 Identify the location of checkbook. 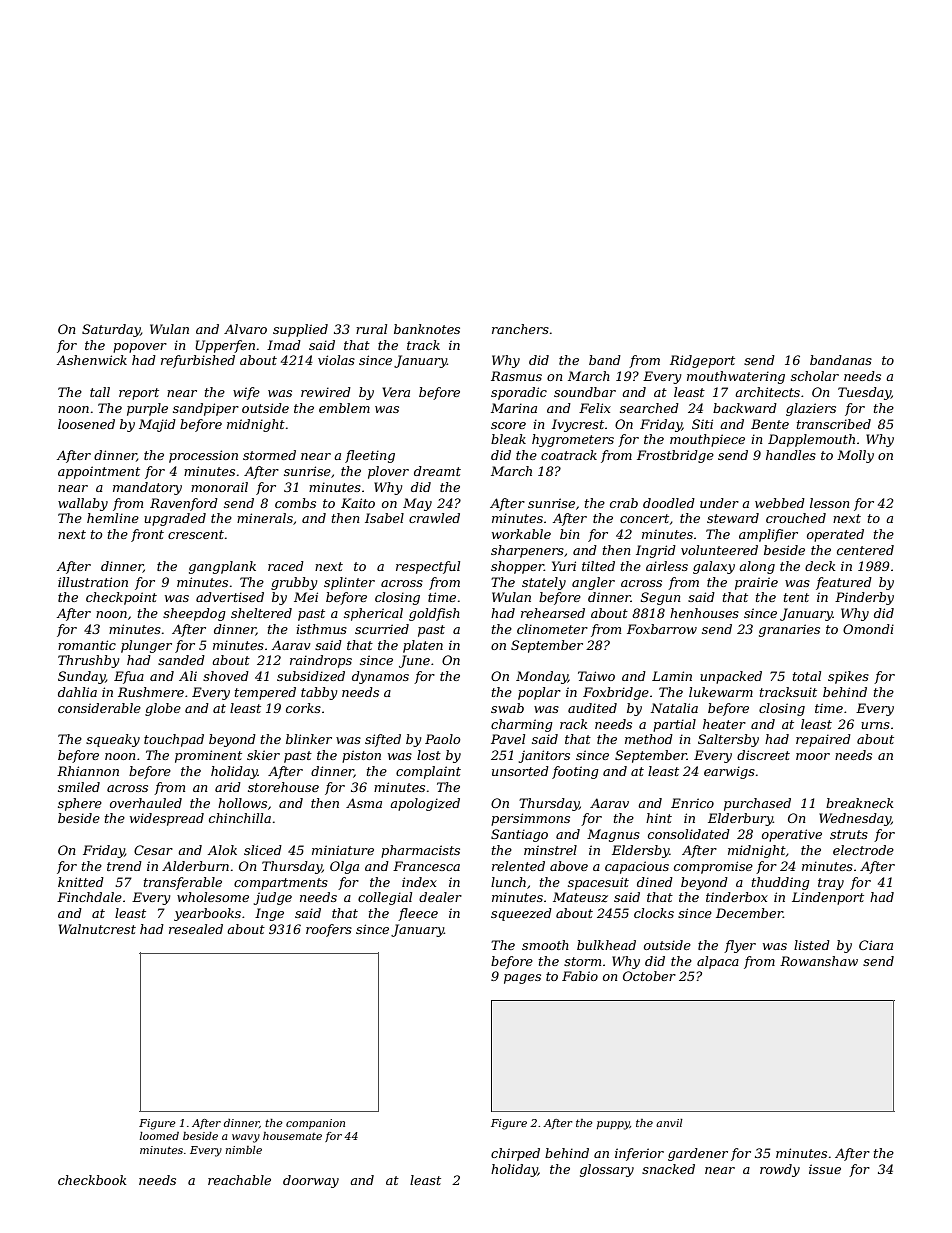
(92, 1180).
